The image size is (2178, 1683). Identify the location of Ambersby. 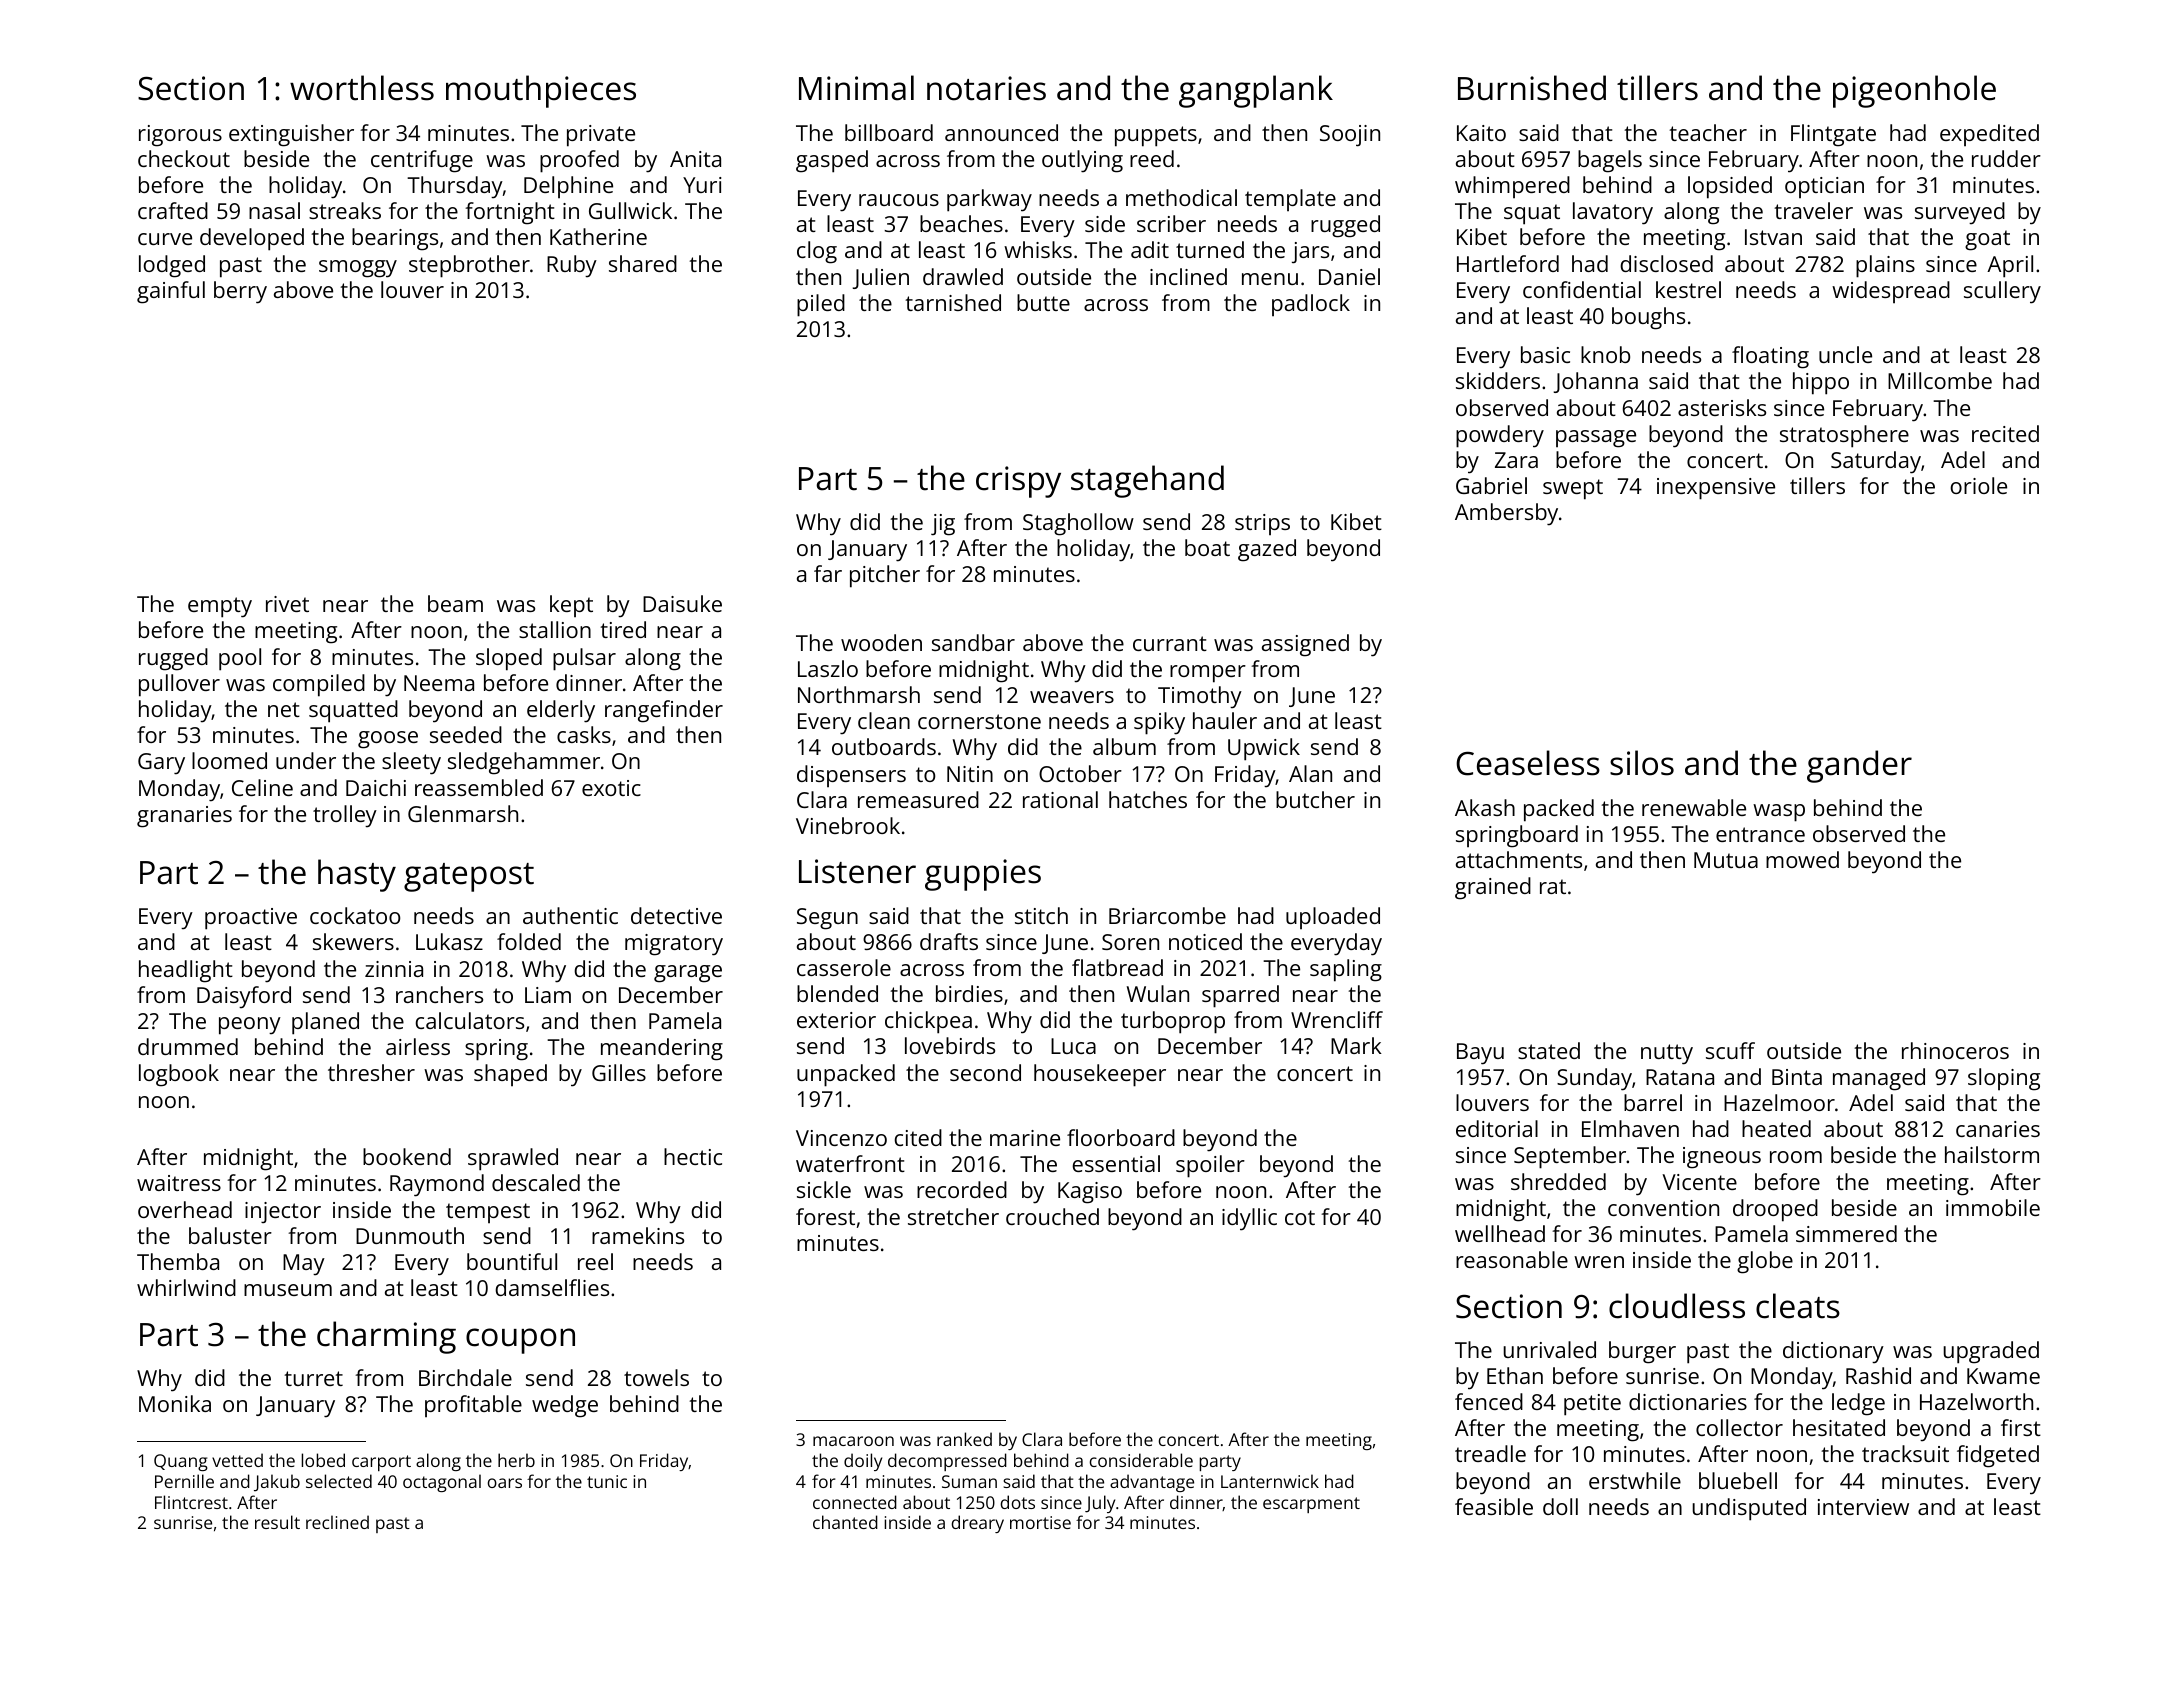
(1506, 514).
